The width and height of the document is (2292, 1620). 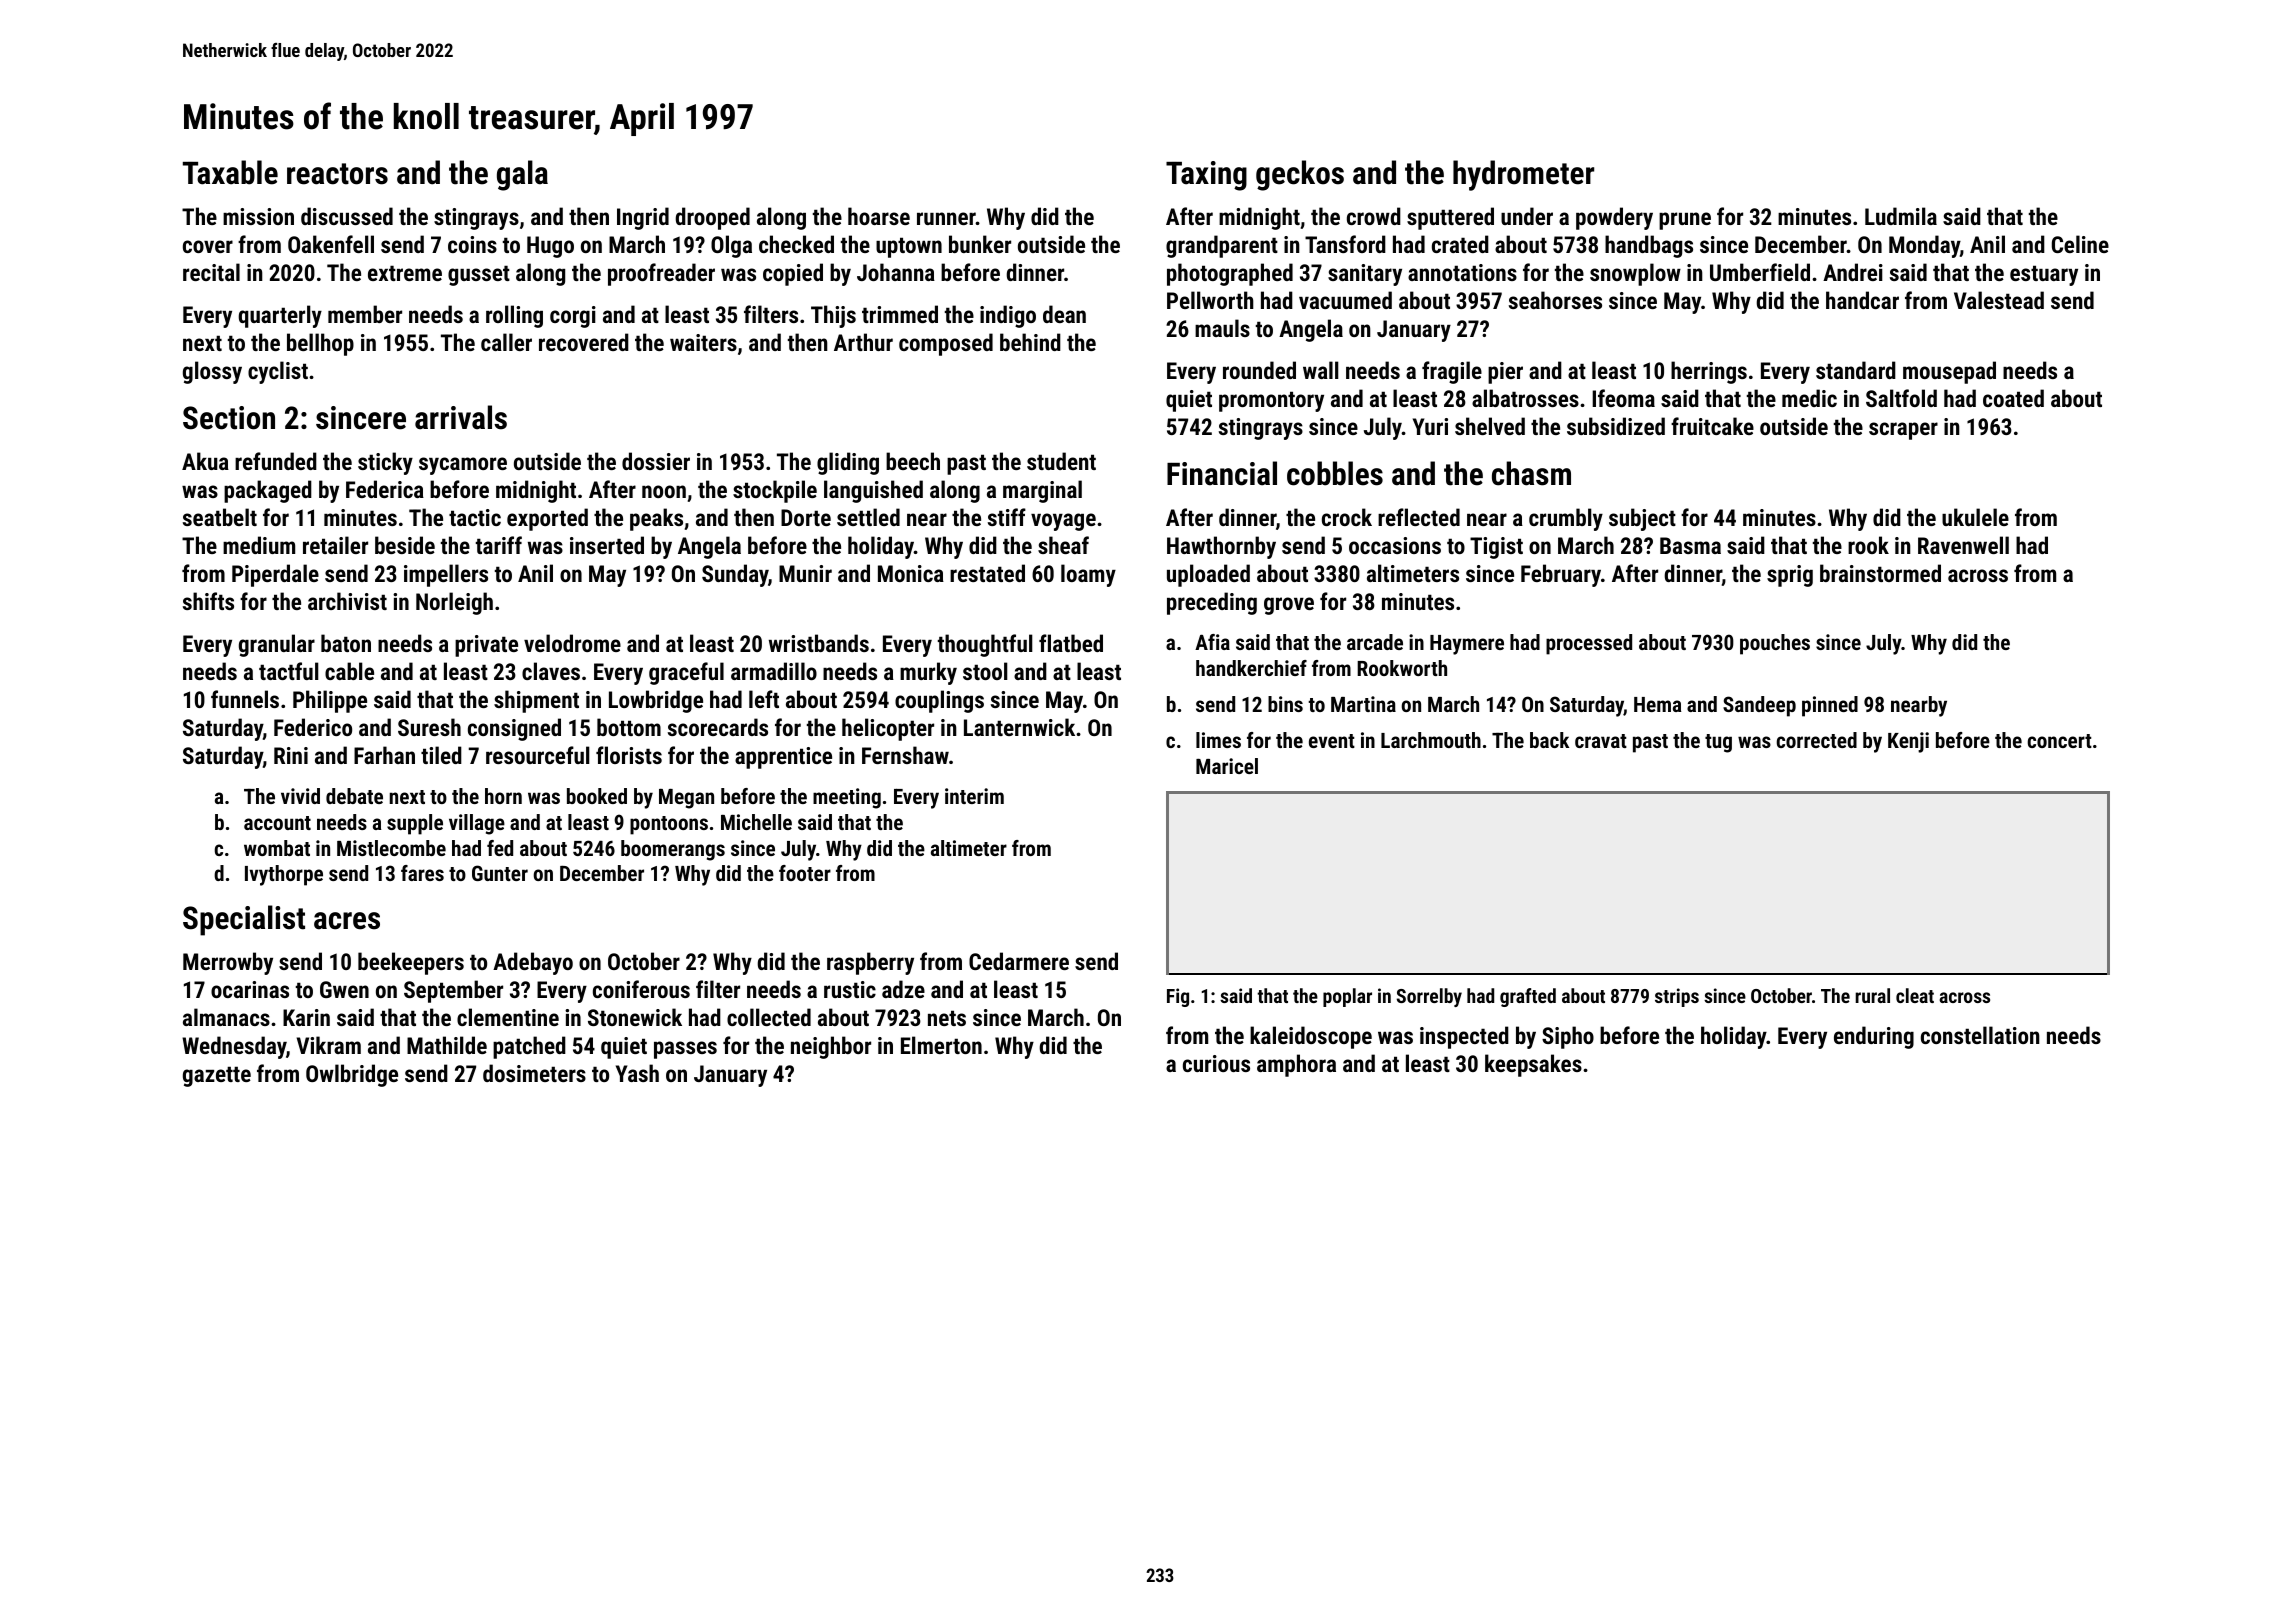 I want to click on gala, so click(x=522, y=175).
